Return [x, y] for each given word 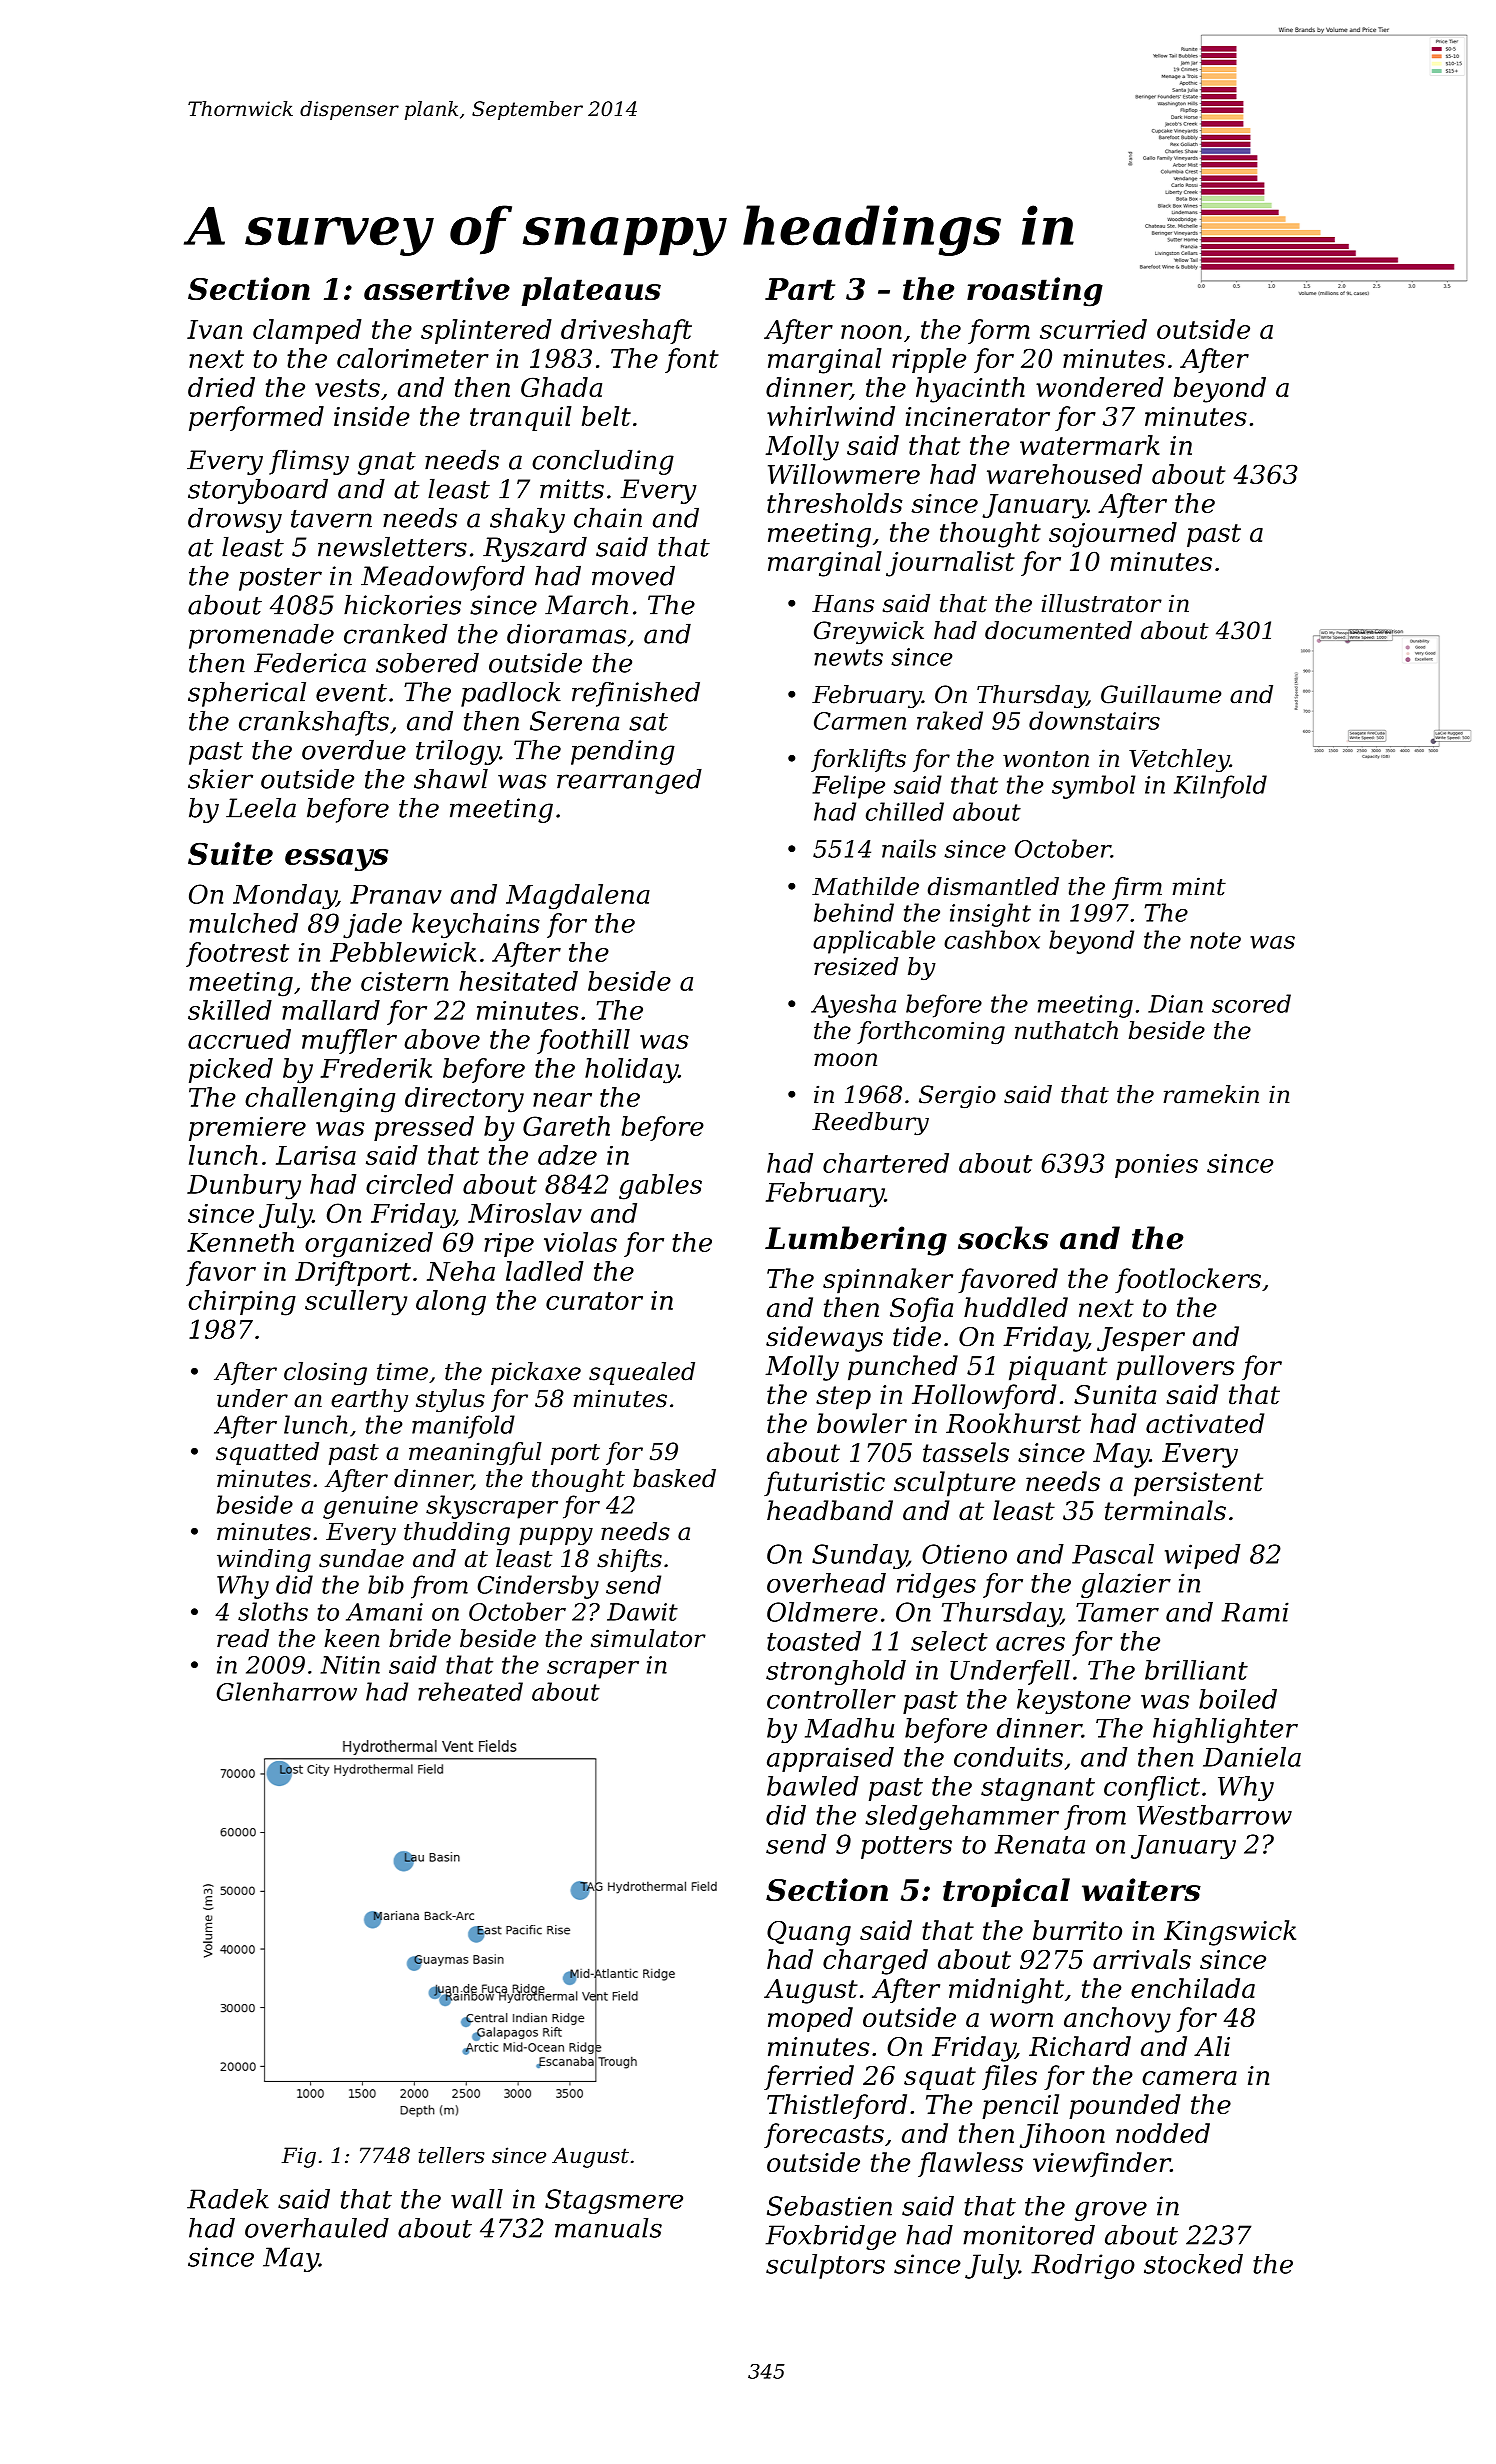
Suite [230, 853]
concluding [603, 462]
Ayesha [853, 1006]
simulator [648, 1638]
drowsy [235, 520]
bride [420, 1638]
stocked [1193, 2264]
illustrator [1102, 603]
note [1215, 940]
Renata [1040, 1844]
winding [264, 1561]
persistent [1198, 1484]
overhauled [317, 2228]
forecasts [824, 2135]
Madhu [849, 1728]
